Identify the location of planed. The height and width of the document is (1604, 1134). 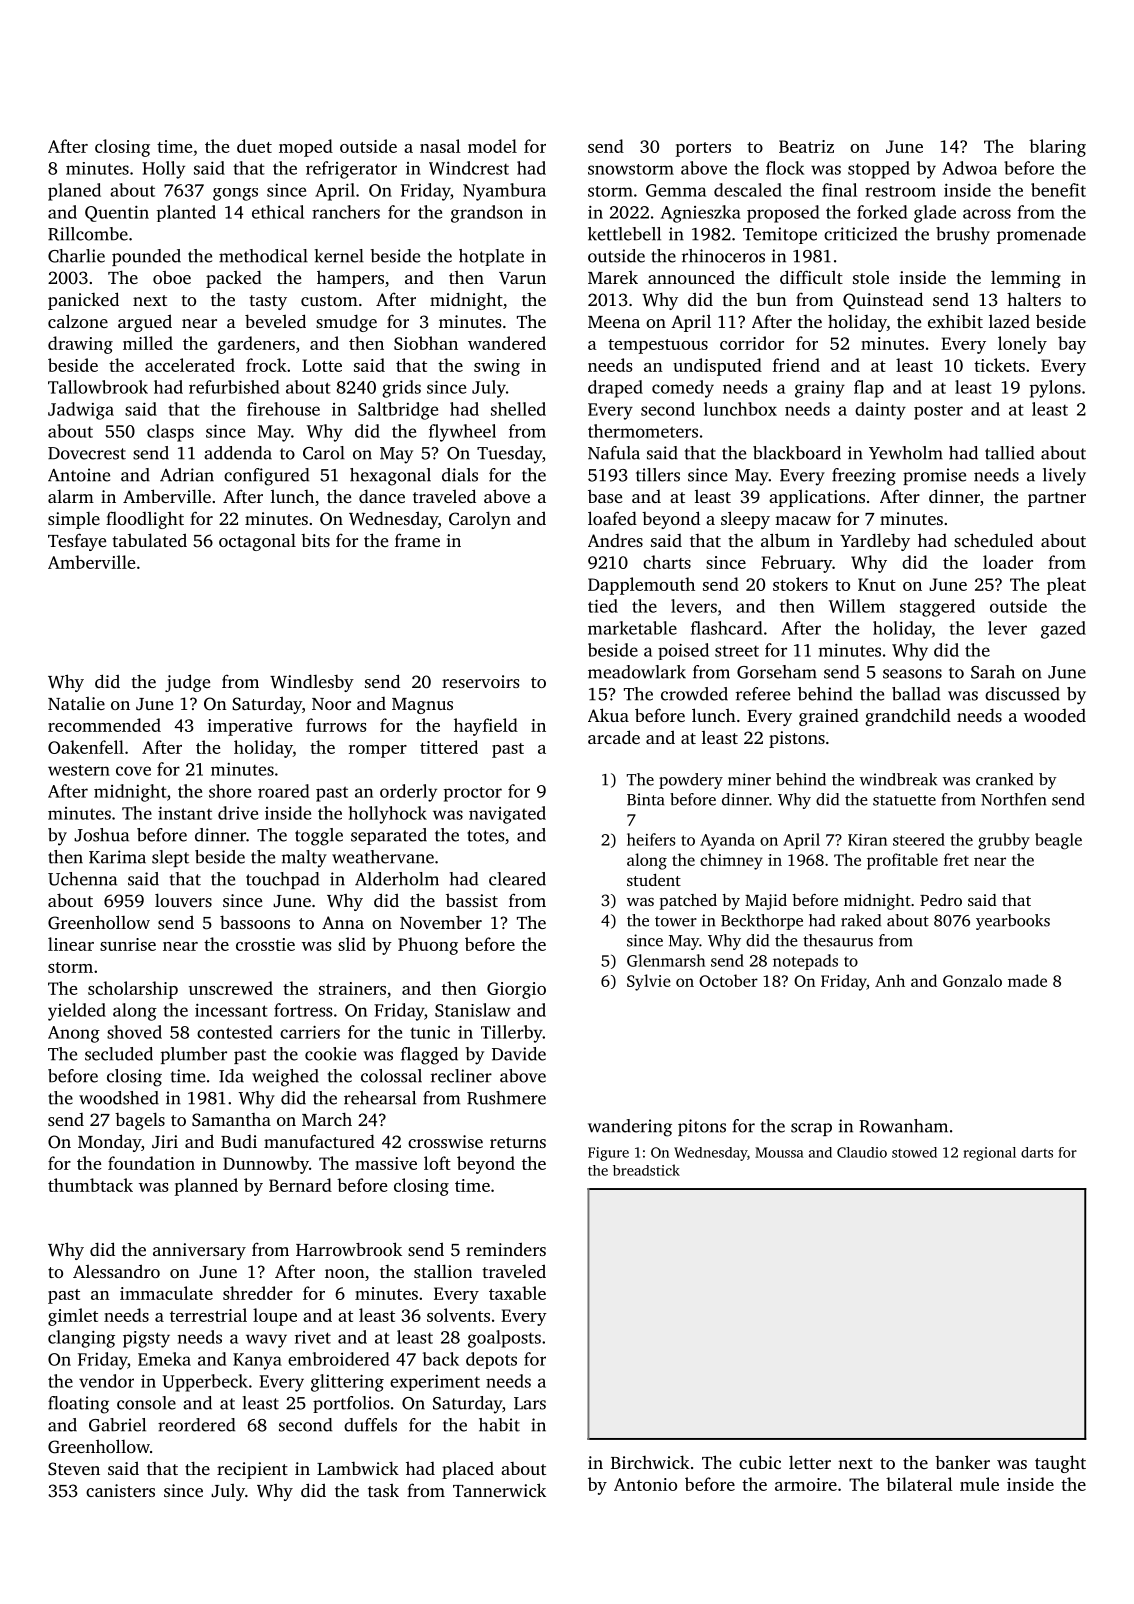
(74, 192).
